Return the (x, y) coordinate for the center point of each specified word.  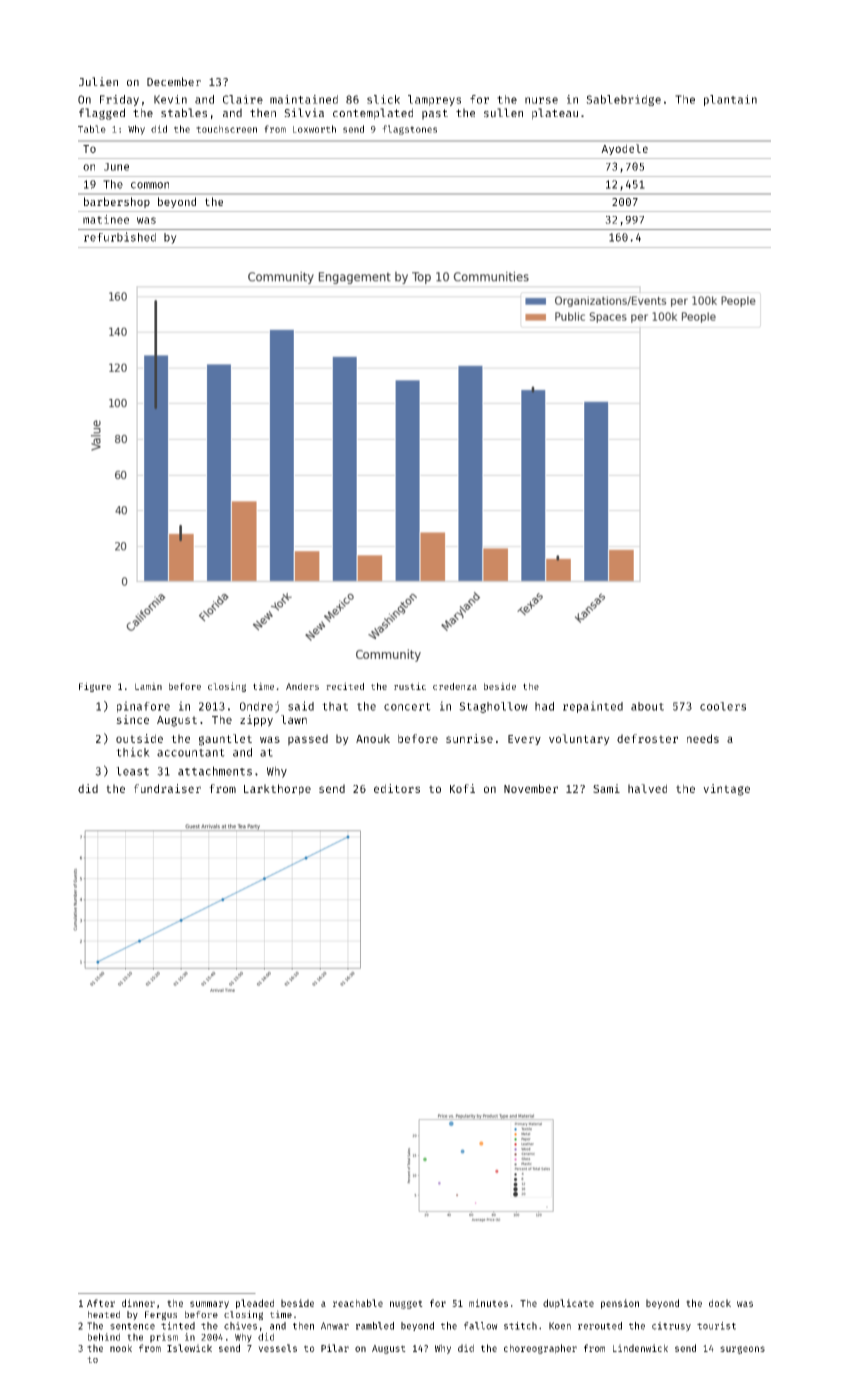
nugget (406, 1304)
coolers (723, 706)
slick (383, 99)
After (101, 1303)
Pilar (335, 1348)
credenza (455, 686)
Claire (243, 99)
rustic (410, 686)
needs (703, 738)
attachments (215, 771)
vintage (726, 790)
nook (121, 1348)
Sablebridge (623, 100)
